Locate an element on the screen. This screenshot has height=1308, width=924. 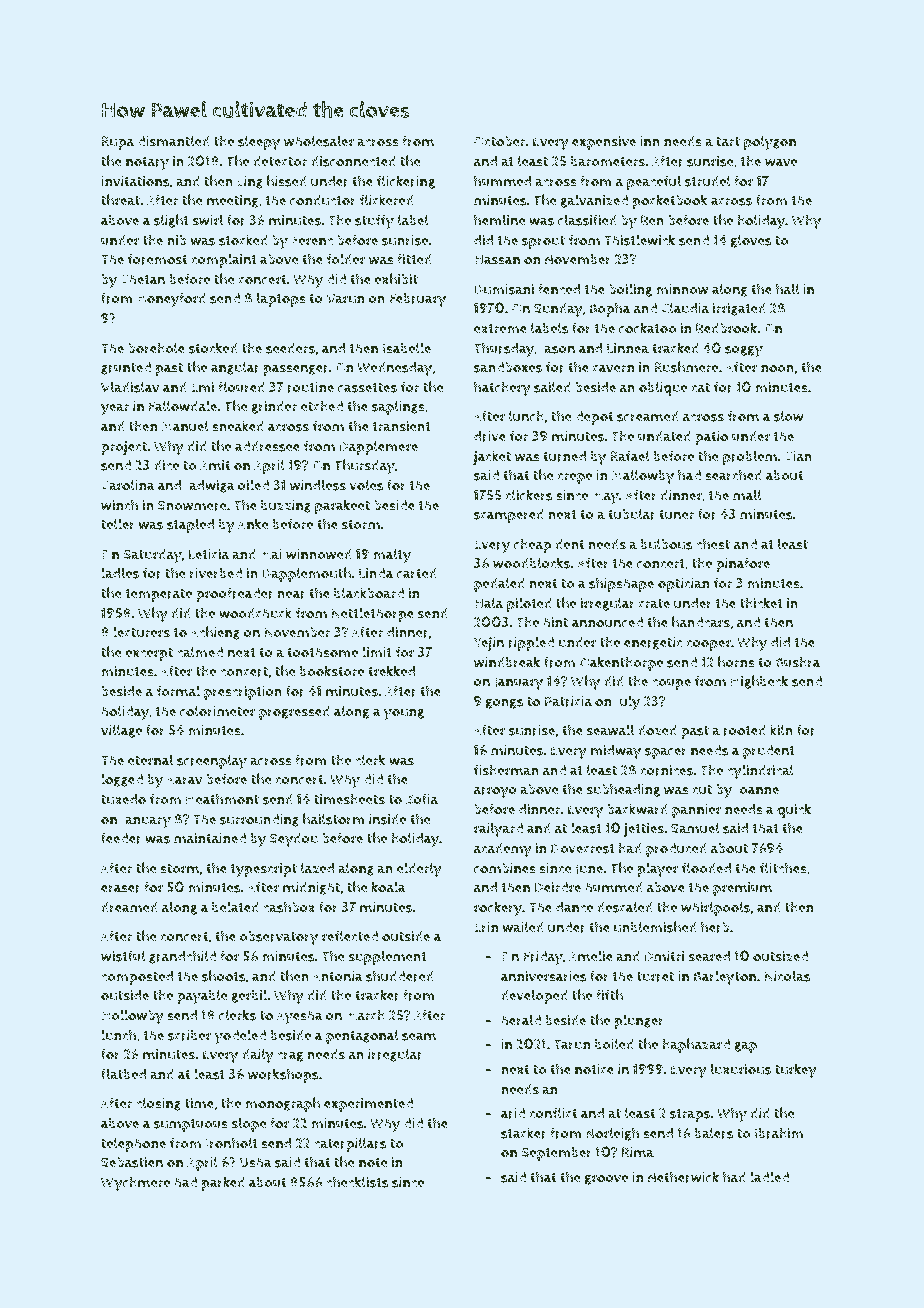
supplement is located at coordinates (388, 957).
